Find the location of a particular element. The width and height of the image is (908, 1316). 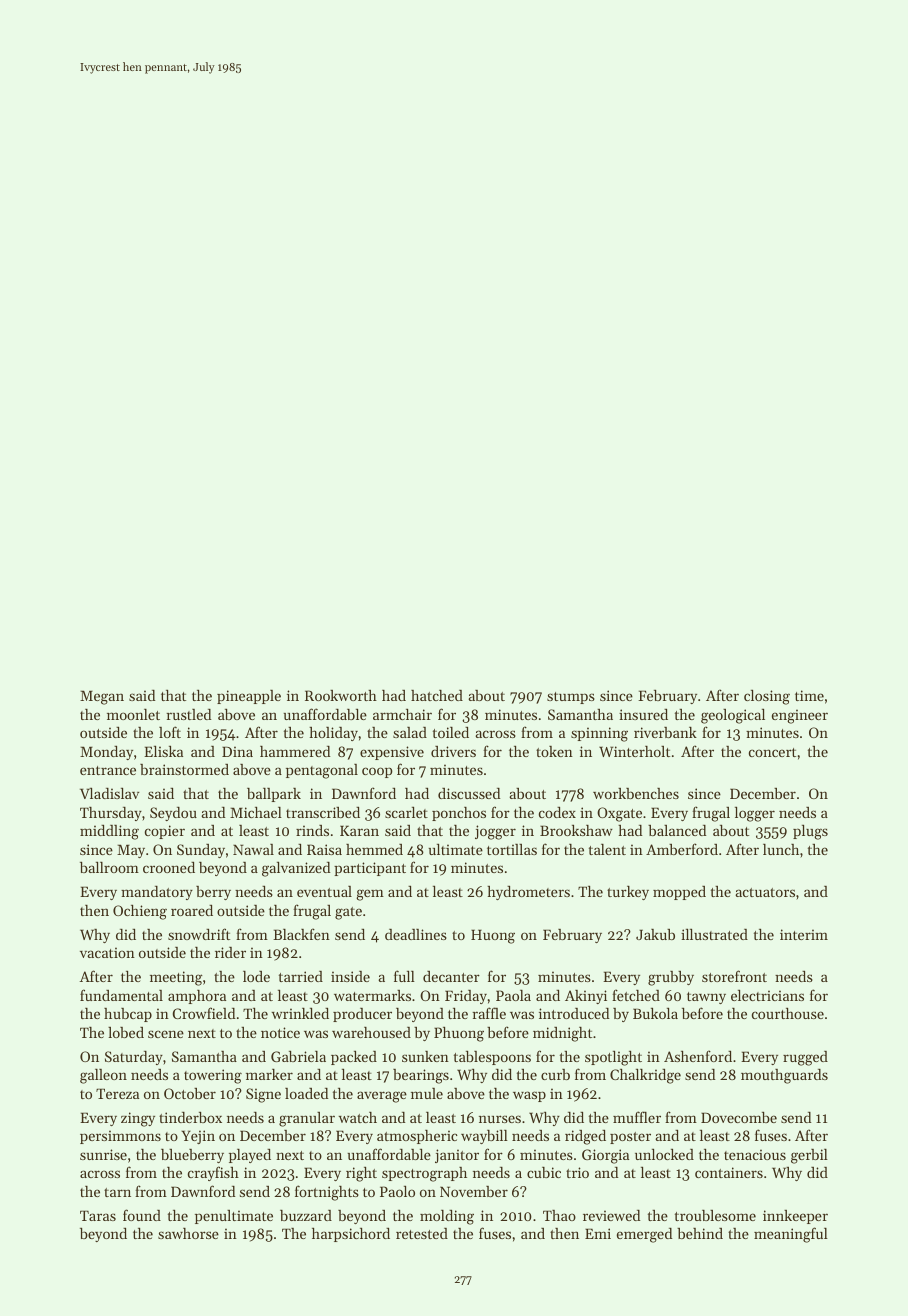

decanter is located at coordinates (451, 976).
